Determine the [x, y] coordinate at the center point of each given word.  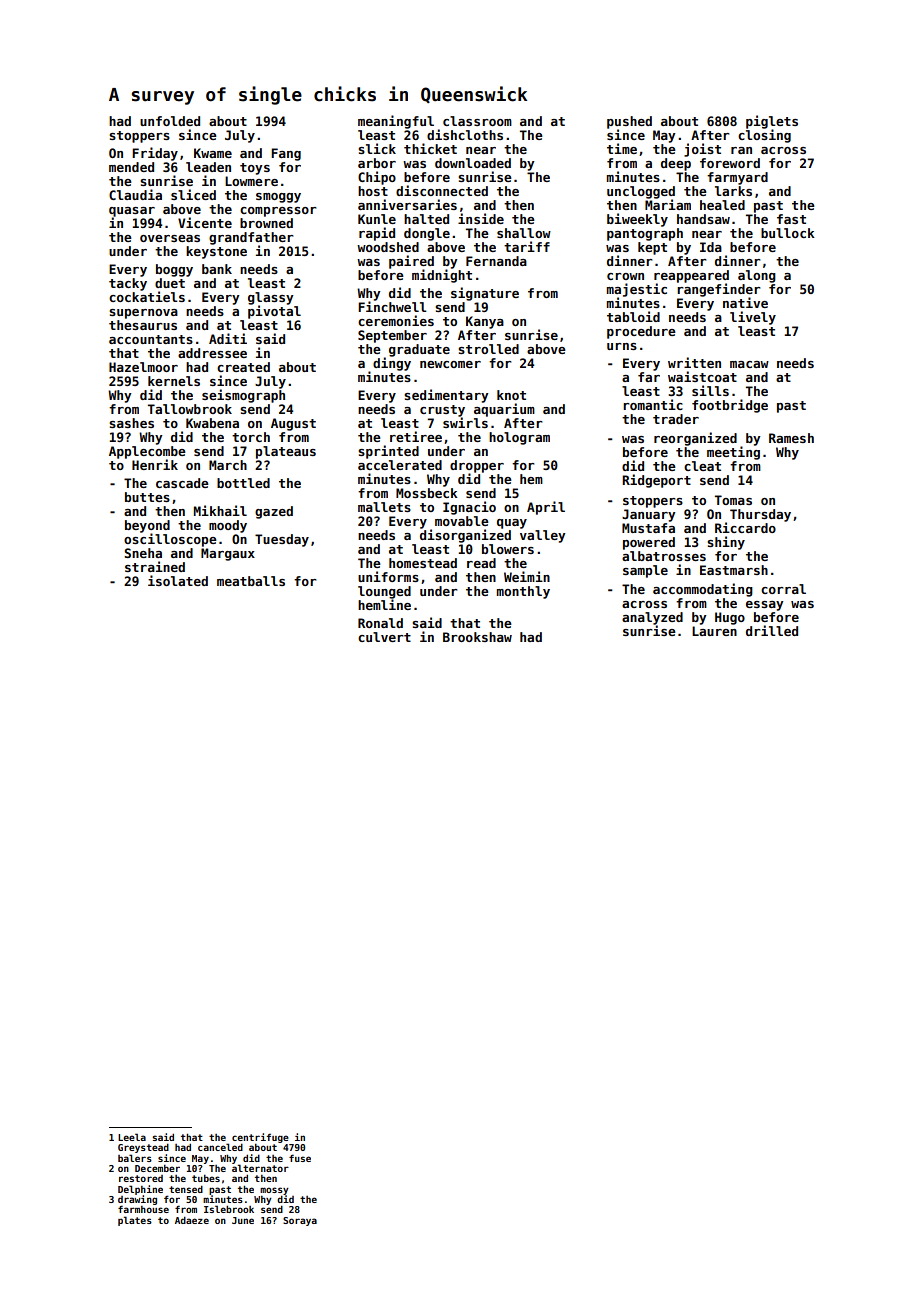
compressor [278, 212]
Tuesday [282, 540]
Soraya [300, 1221]
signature [485, 294]
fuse [300, 1158]
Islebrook [229, 1209]
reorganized [695, 439]
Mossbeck [427, 493]
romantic [653, 404]
